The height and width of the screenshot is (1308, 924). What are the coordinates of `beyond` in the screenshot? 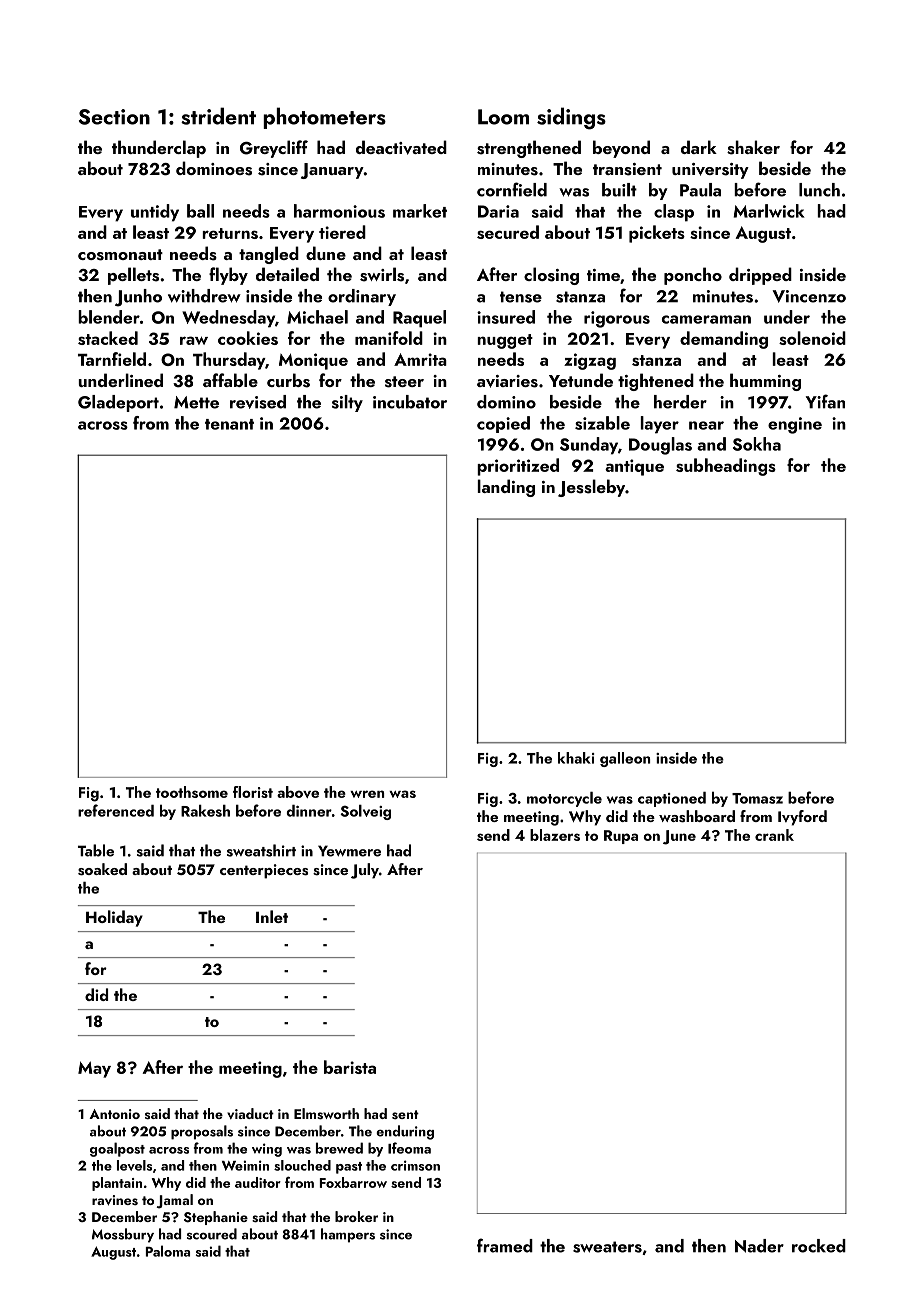 It's located at (621, 149).
